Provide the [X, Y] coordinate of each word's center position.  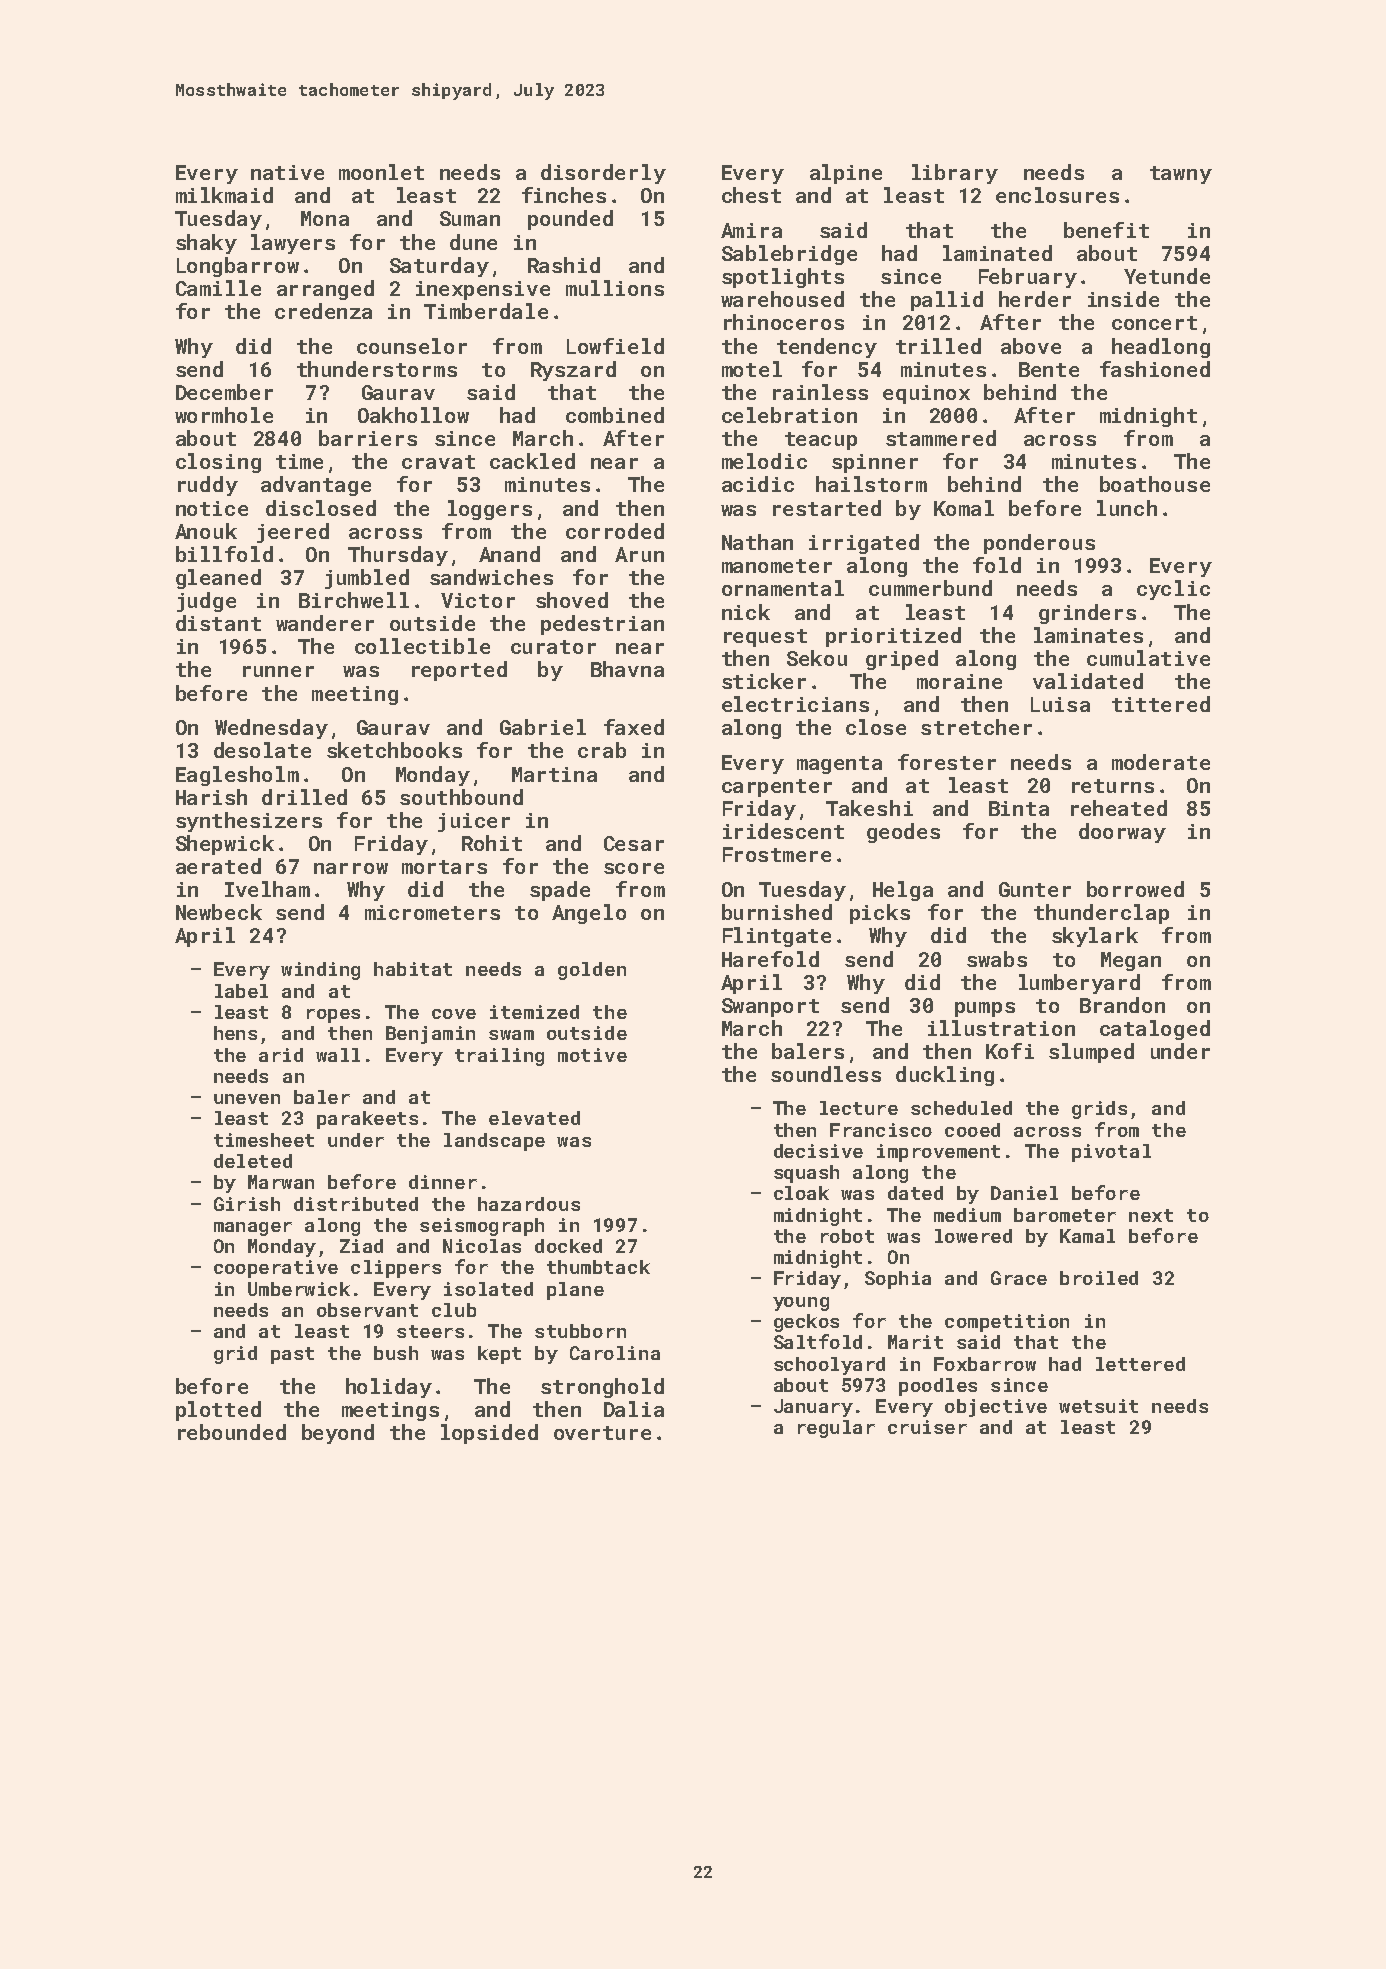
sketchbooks [394, 750]
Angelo [589, 914]
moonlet [381, 172]
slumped [1091, 1053]
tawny [1181, 175]
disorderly [603, 174]
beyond [338, 1434]
